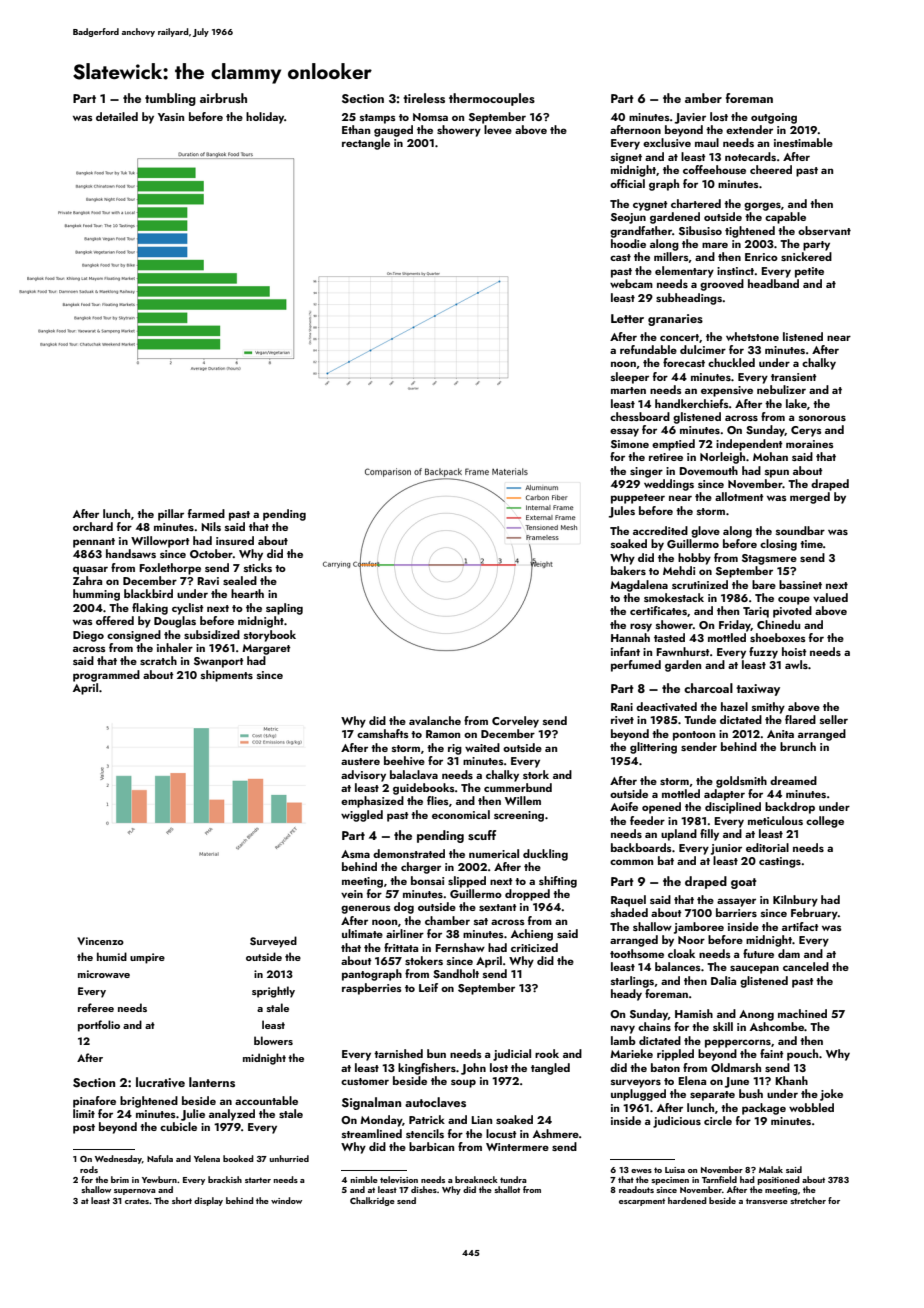 Image resolution: width=924 pixels, height=1308 pixels. What do you see at coordinates (627, 318) in the screenshot?
I see `Letter` at bounding box center [627, 318].
